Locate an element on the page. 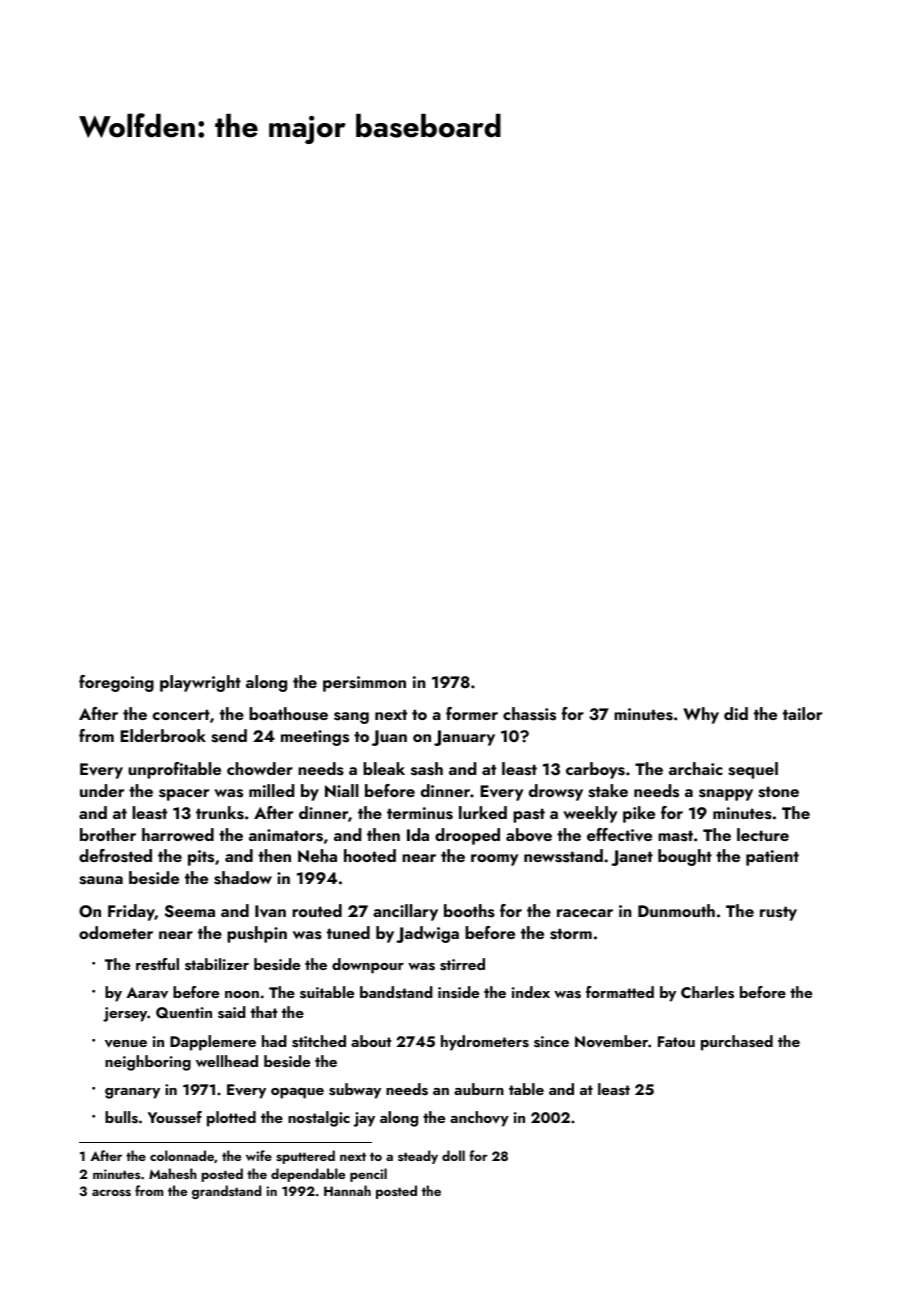 The width and height of the page is (908, 1316). tailor is located at coordinates (802, 713).
